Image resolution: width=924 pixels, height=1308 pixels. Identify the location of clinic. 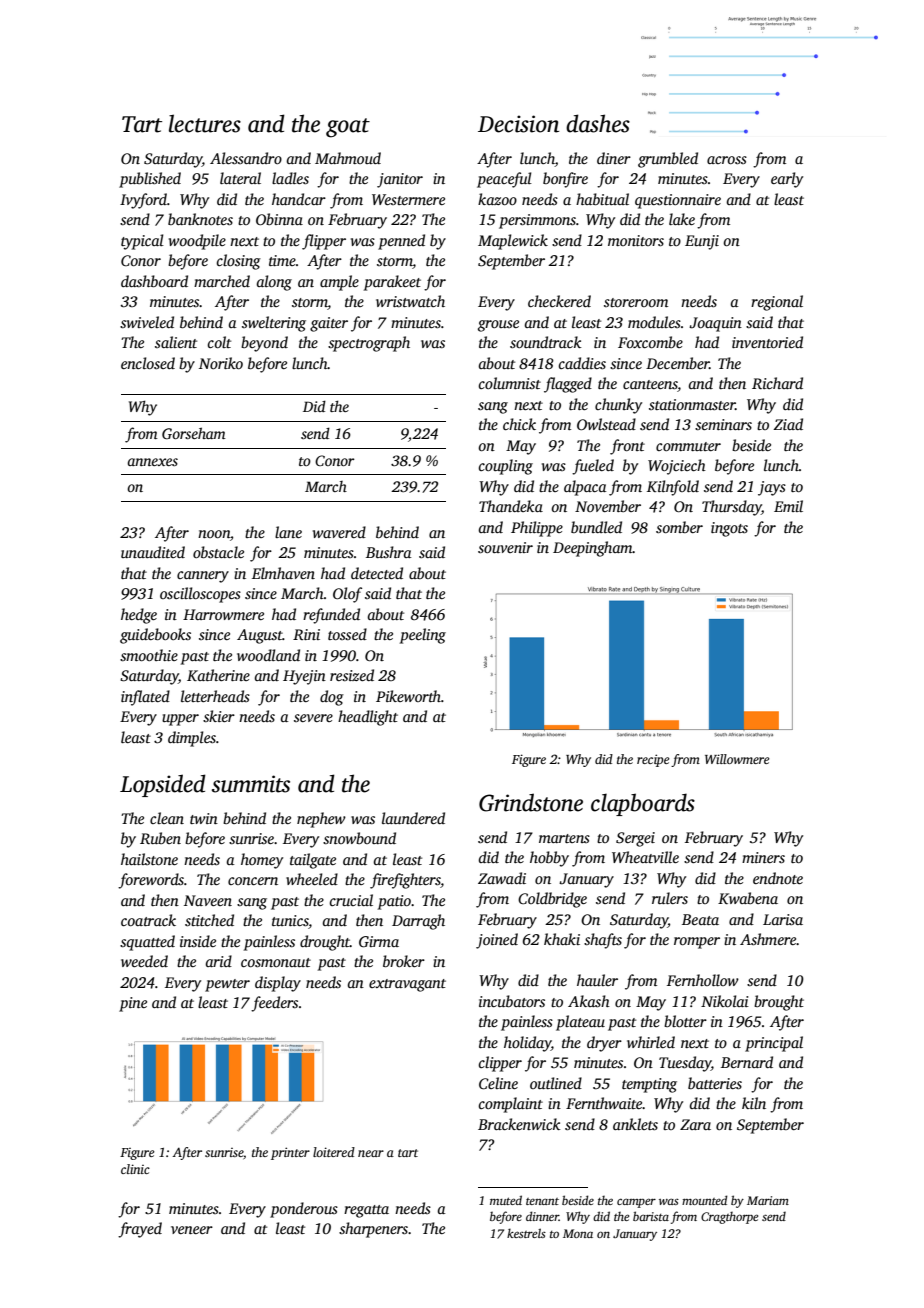
(135, 1169).
